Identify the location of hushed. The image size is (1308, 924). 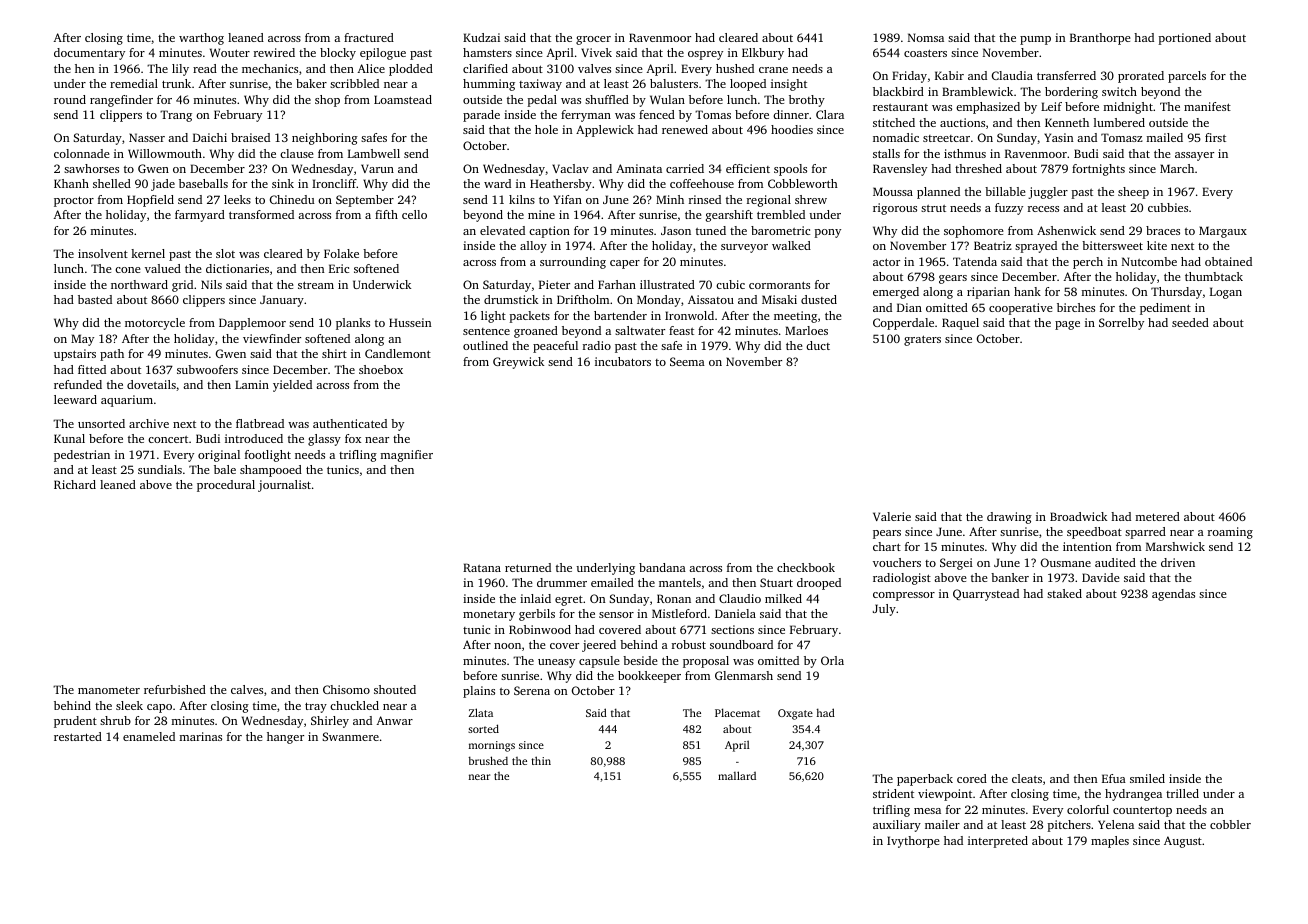
(735, 68).
